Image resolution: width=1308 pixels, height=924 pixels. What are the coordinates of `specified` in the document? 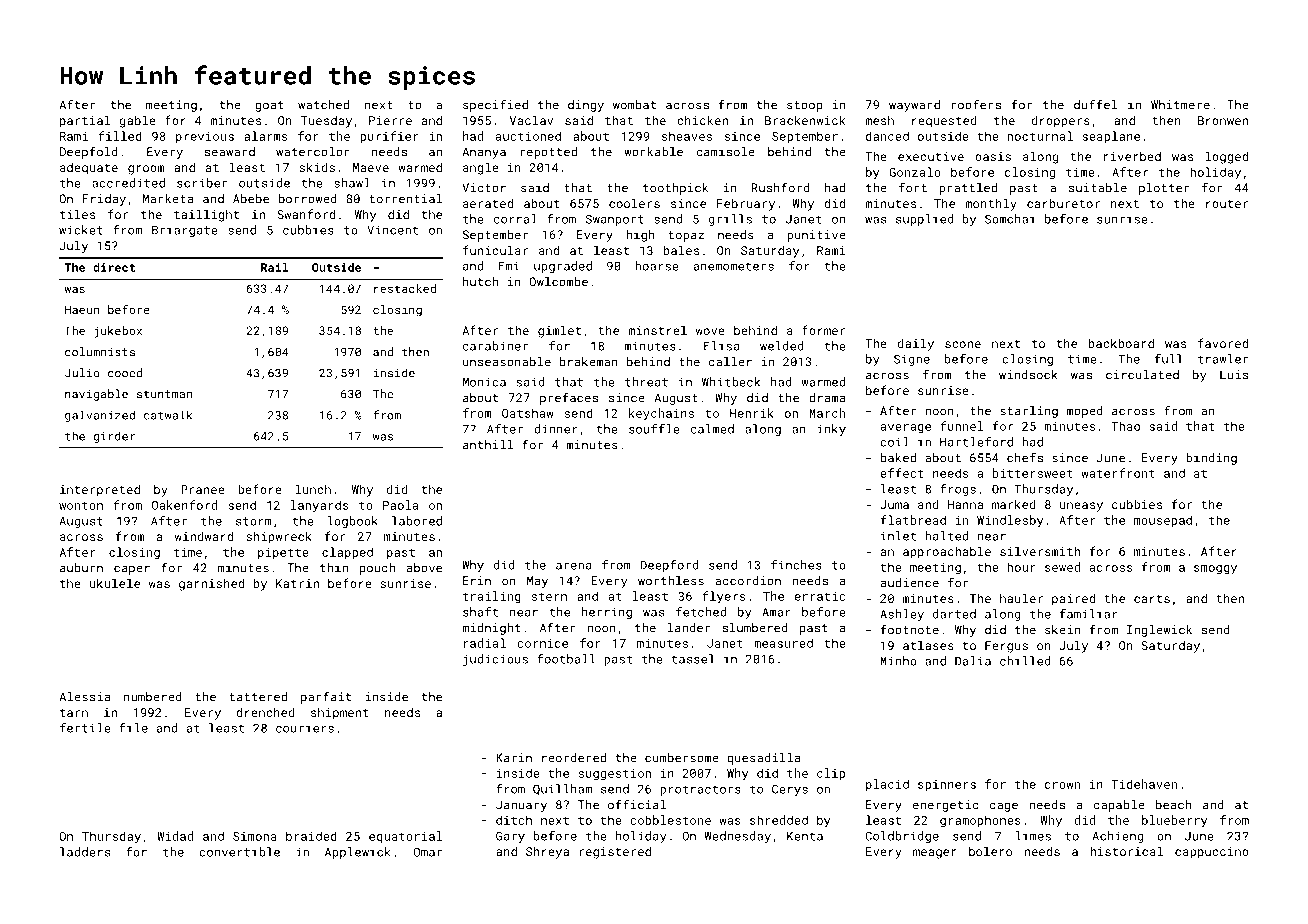 It's located at (495, 105).
